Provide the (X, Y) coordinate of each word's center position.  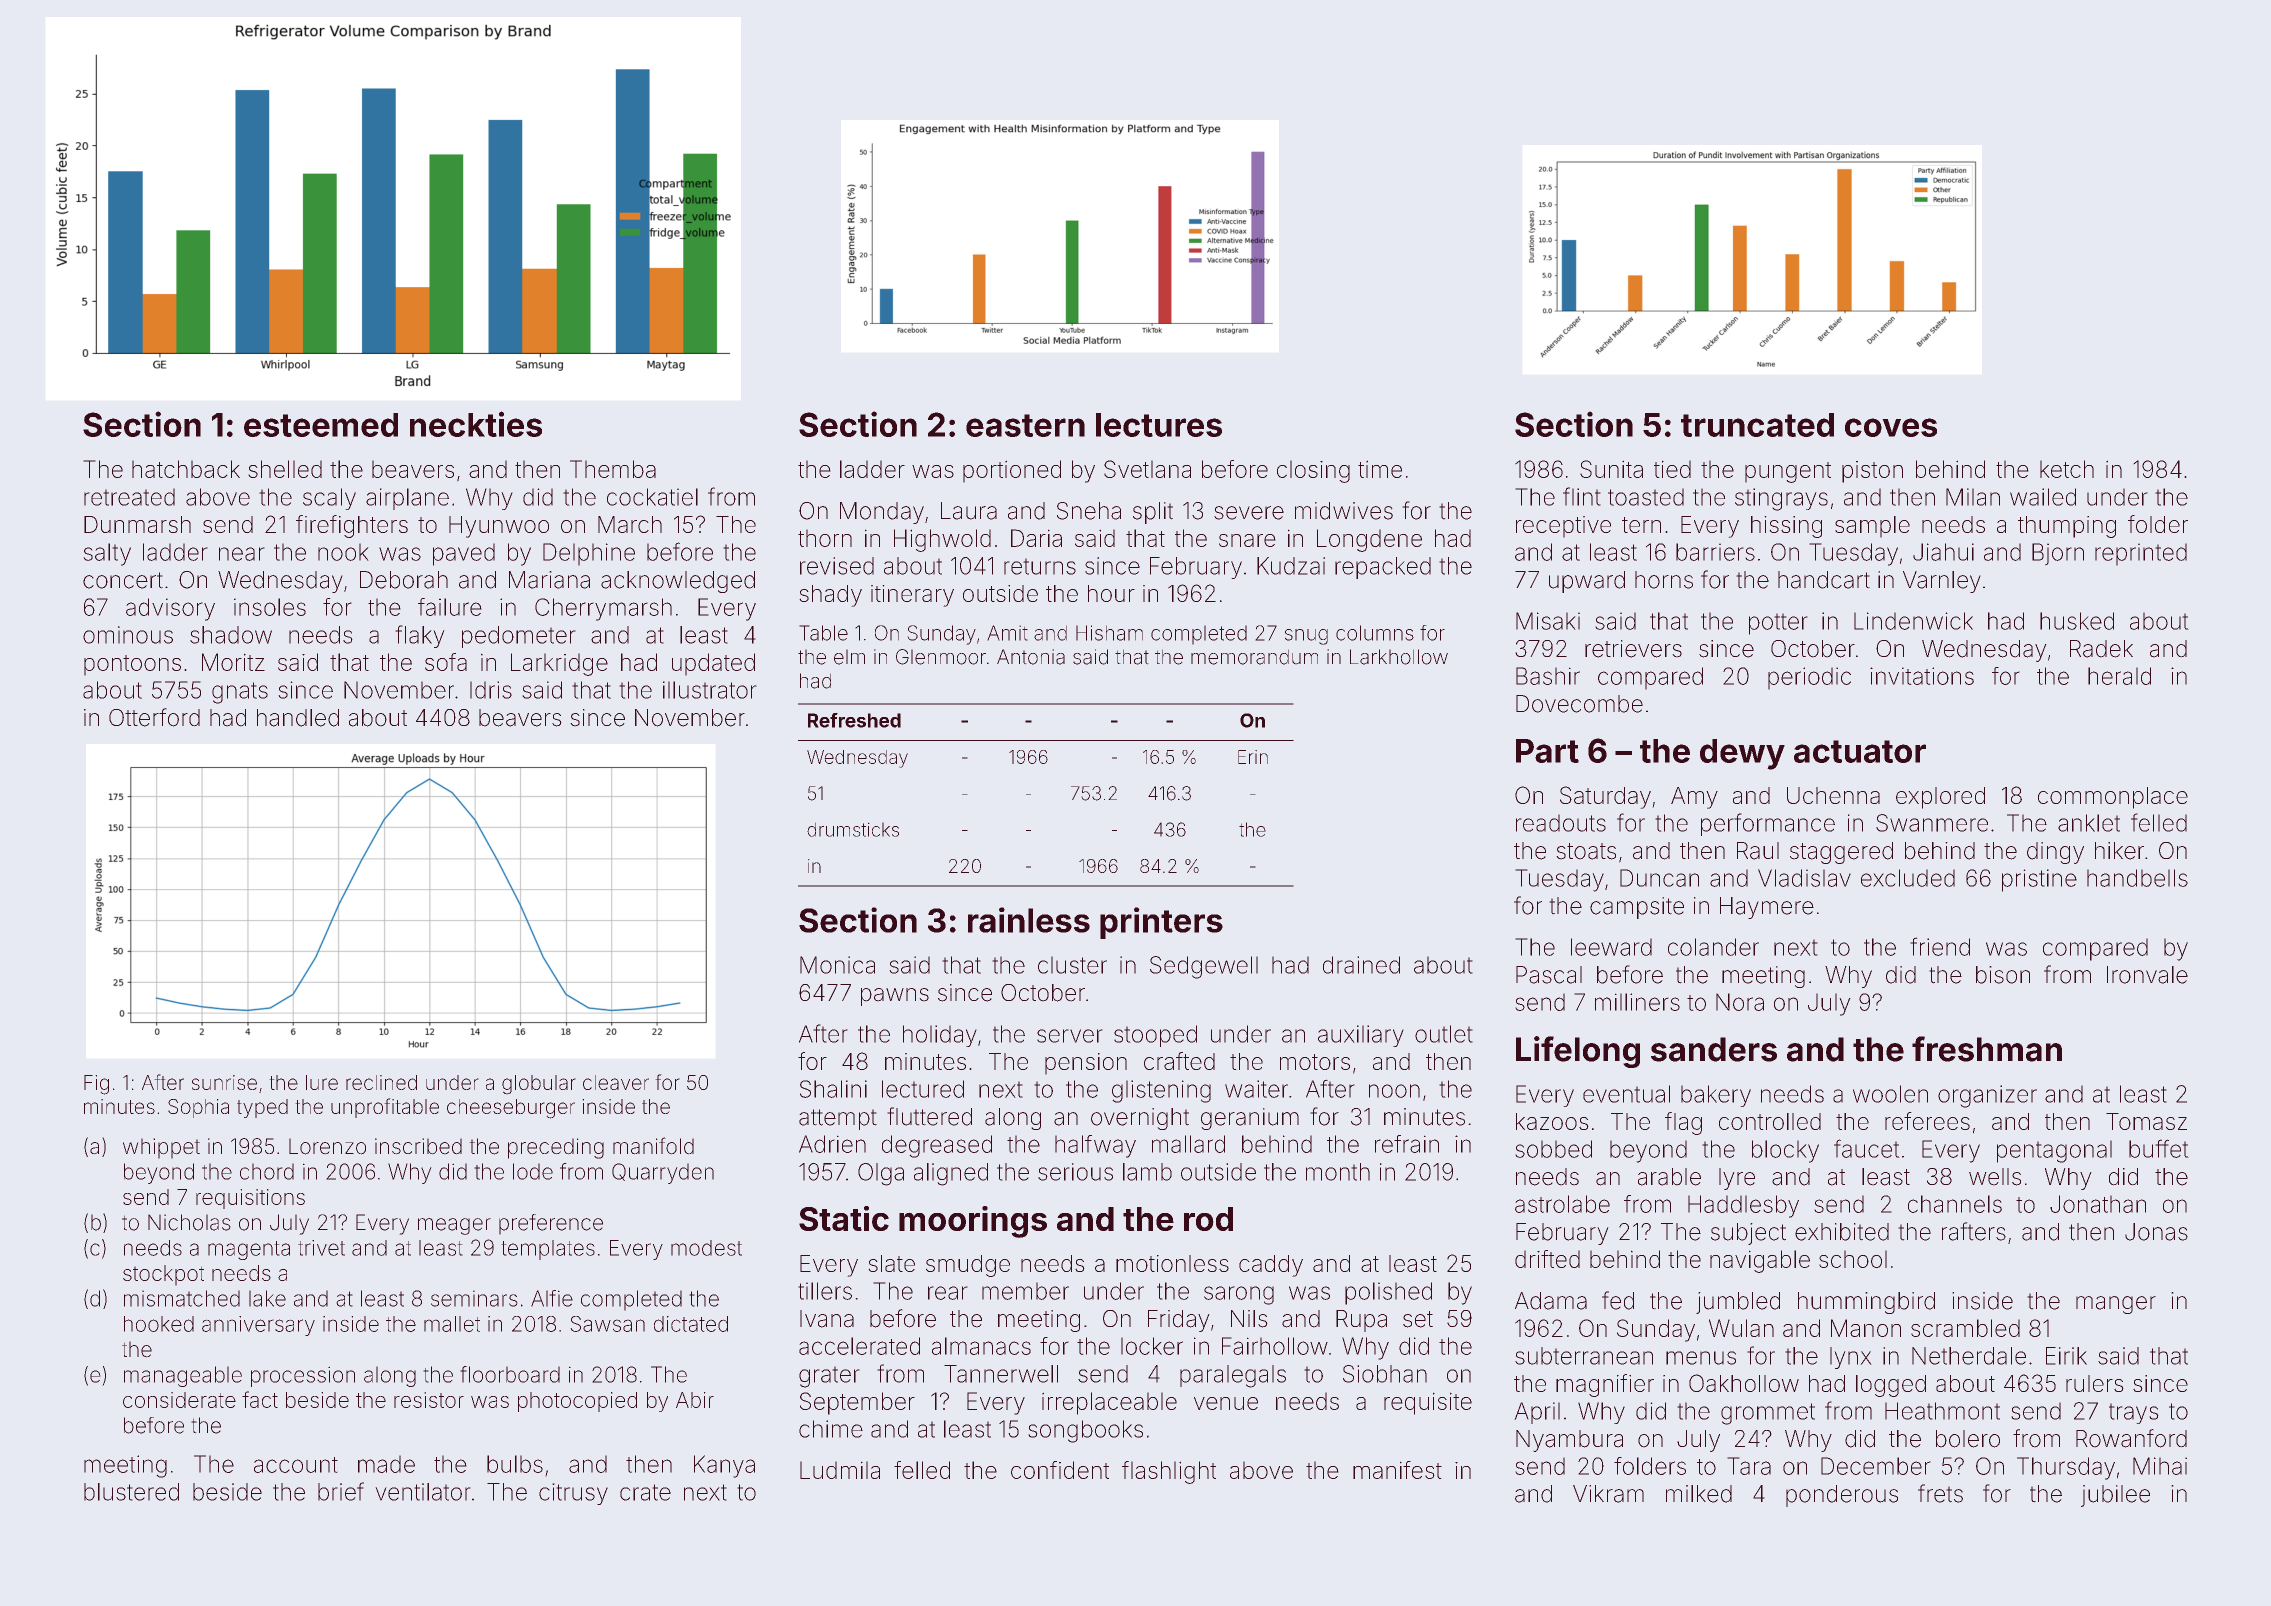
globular (539, 1085)
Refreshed (854, 720)
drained (1361, 965)
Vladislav (1804, 878)
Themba (613, 469)
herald (2119, 676)
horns (1664, 580)
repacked (1383, 568)
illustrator (710, 690)
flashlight (1169, 1472)
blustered (131, 1492)
